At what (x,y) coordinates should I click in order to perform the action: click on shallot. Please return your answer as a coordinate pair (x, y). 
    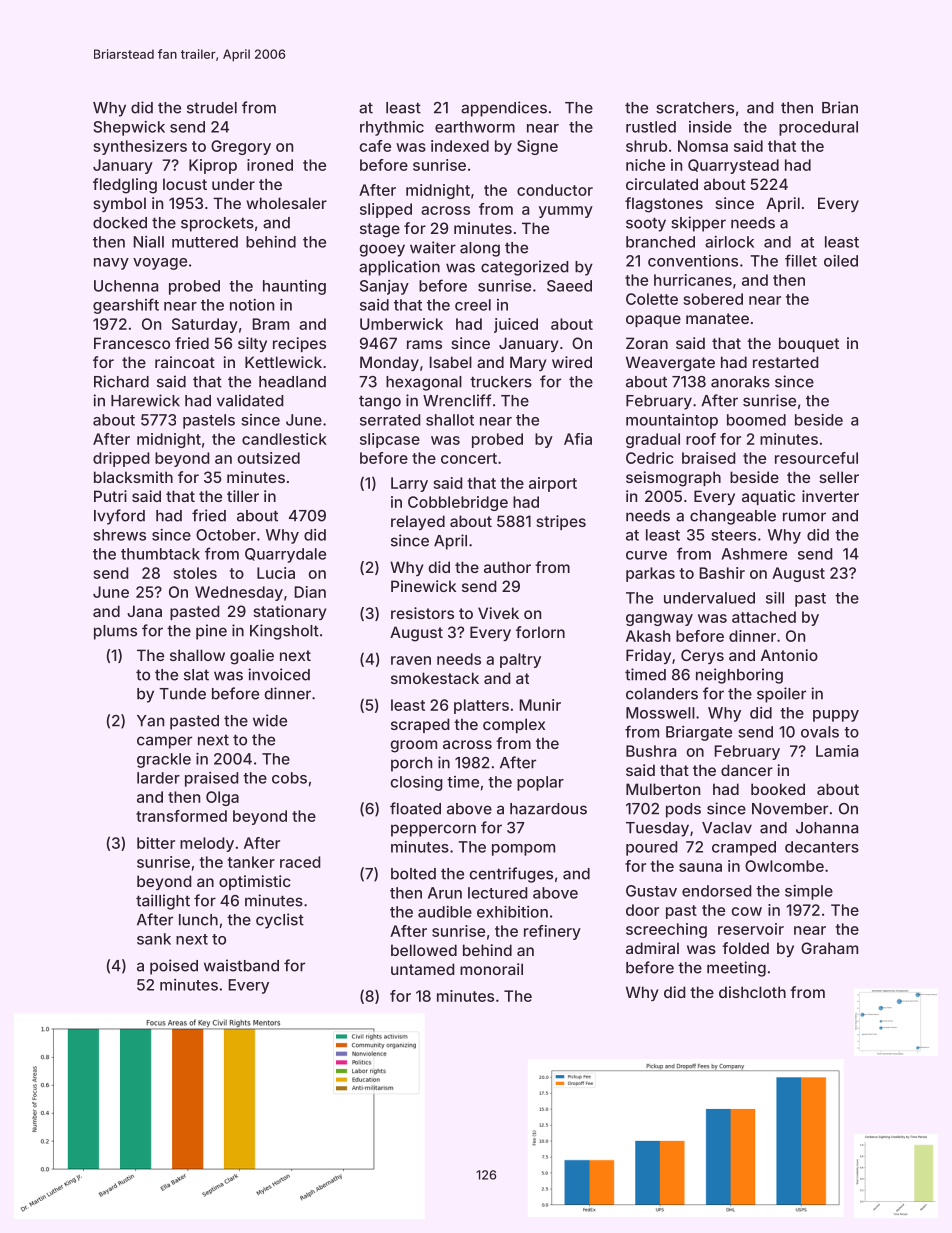
    Looking at the image, I should click on (450, 420).
